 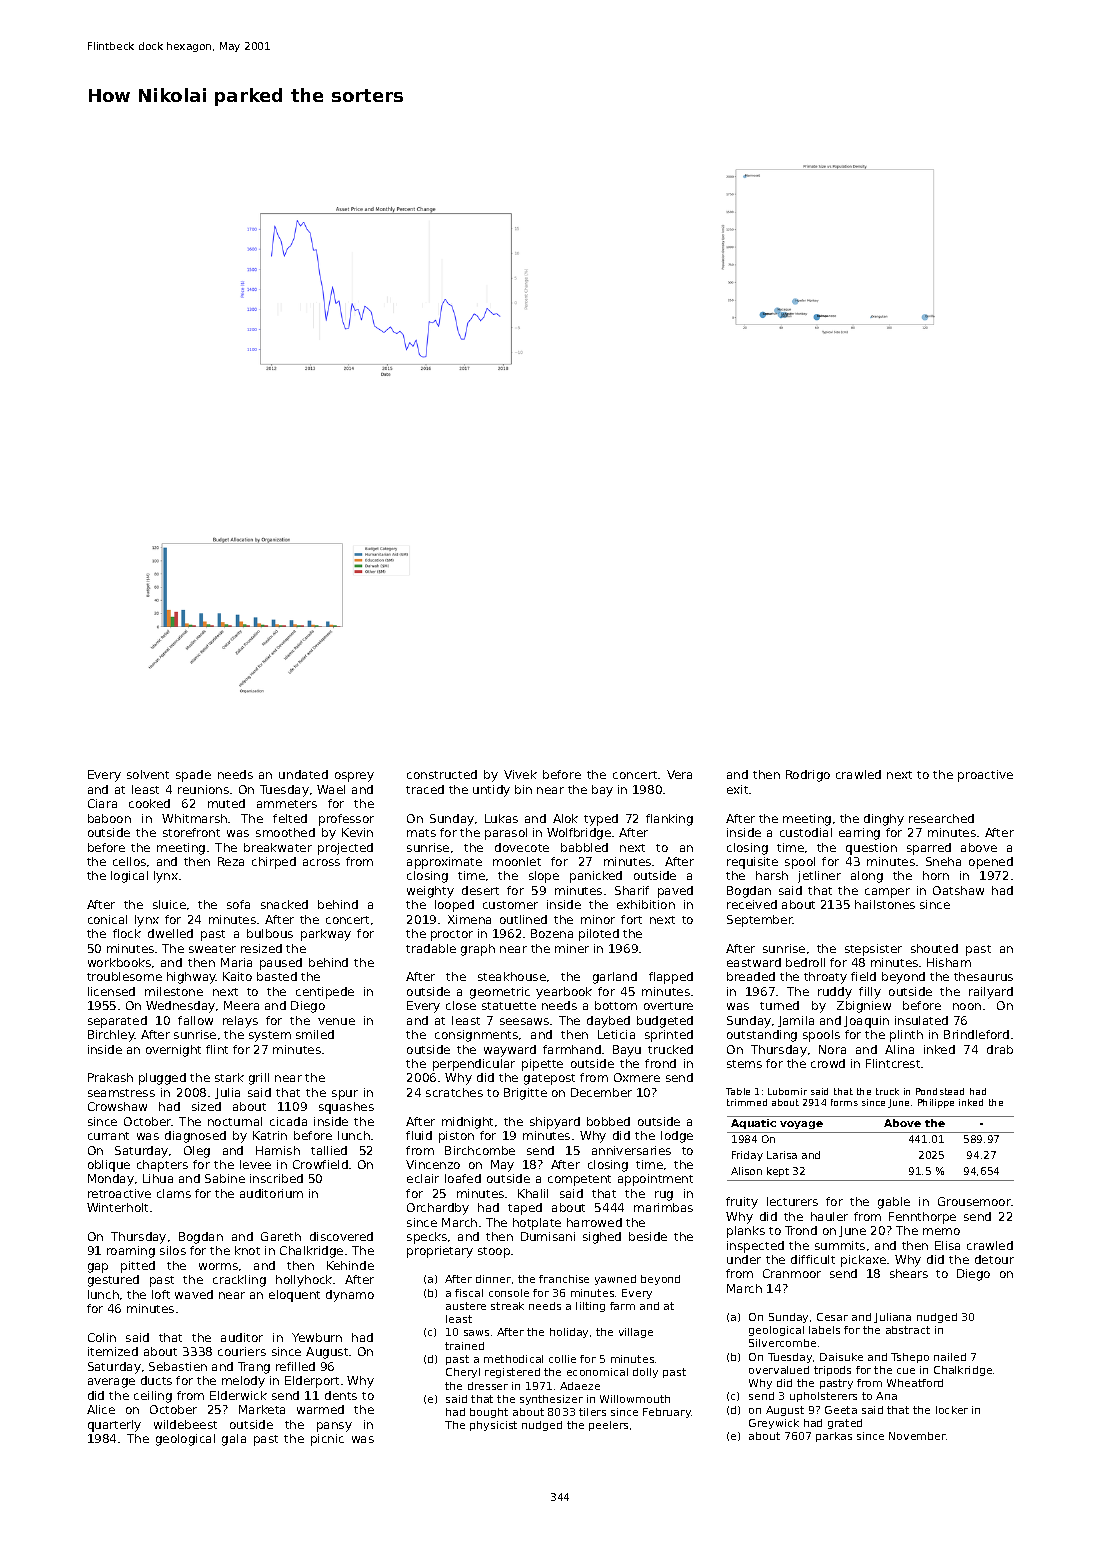 What do you see at coordinates (808, 776) in the image?
I see `Rodrigo` at bounding box center [808, 776].
